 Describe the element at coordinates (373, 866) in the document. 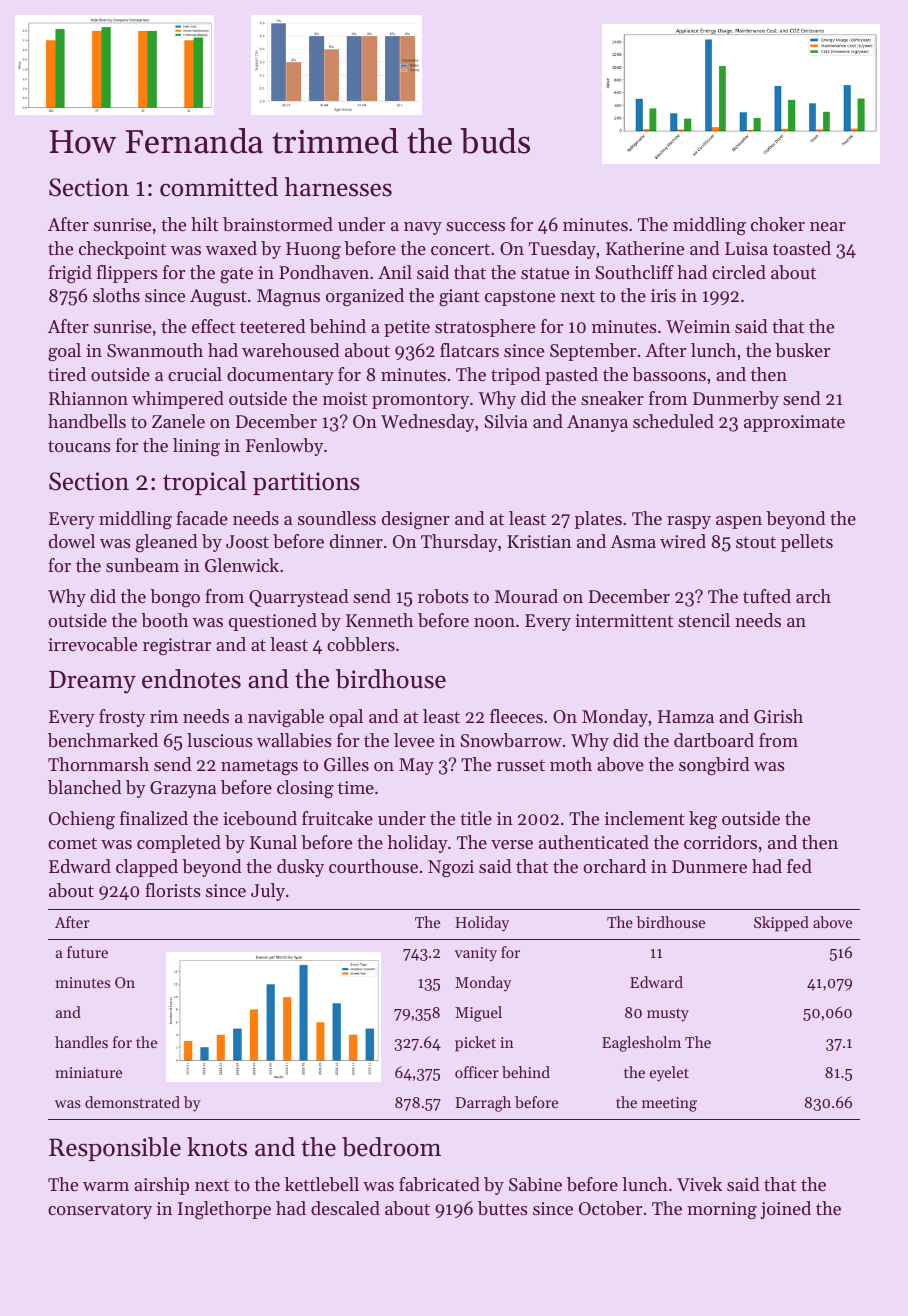

I see `courthouse` at that location.
